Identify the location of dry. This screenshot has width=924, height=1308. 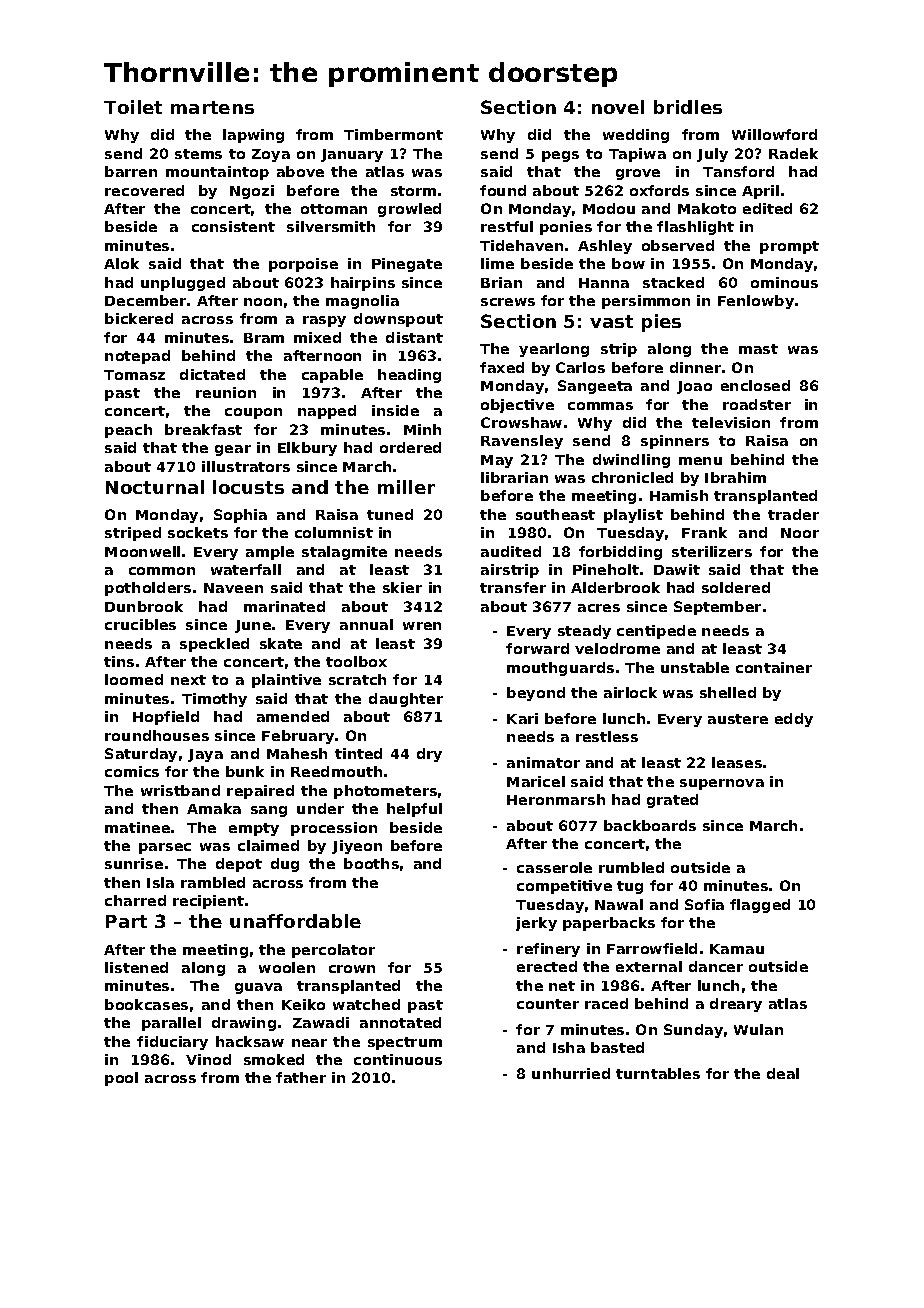
(429, 755).
